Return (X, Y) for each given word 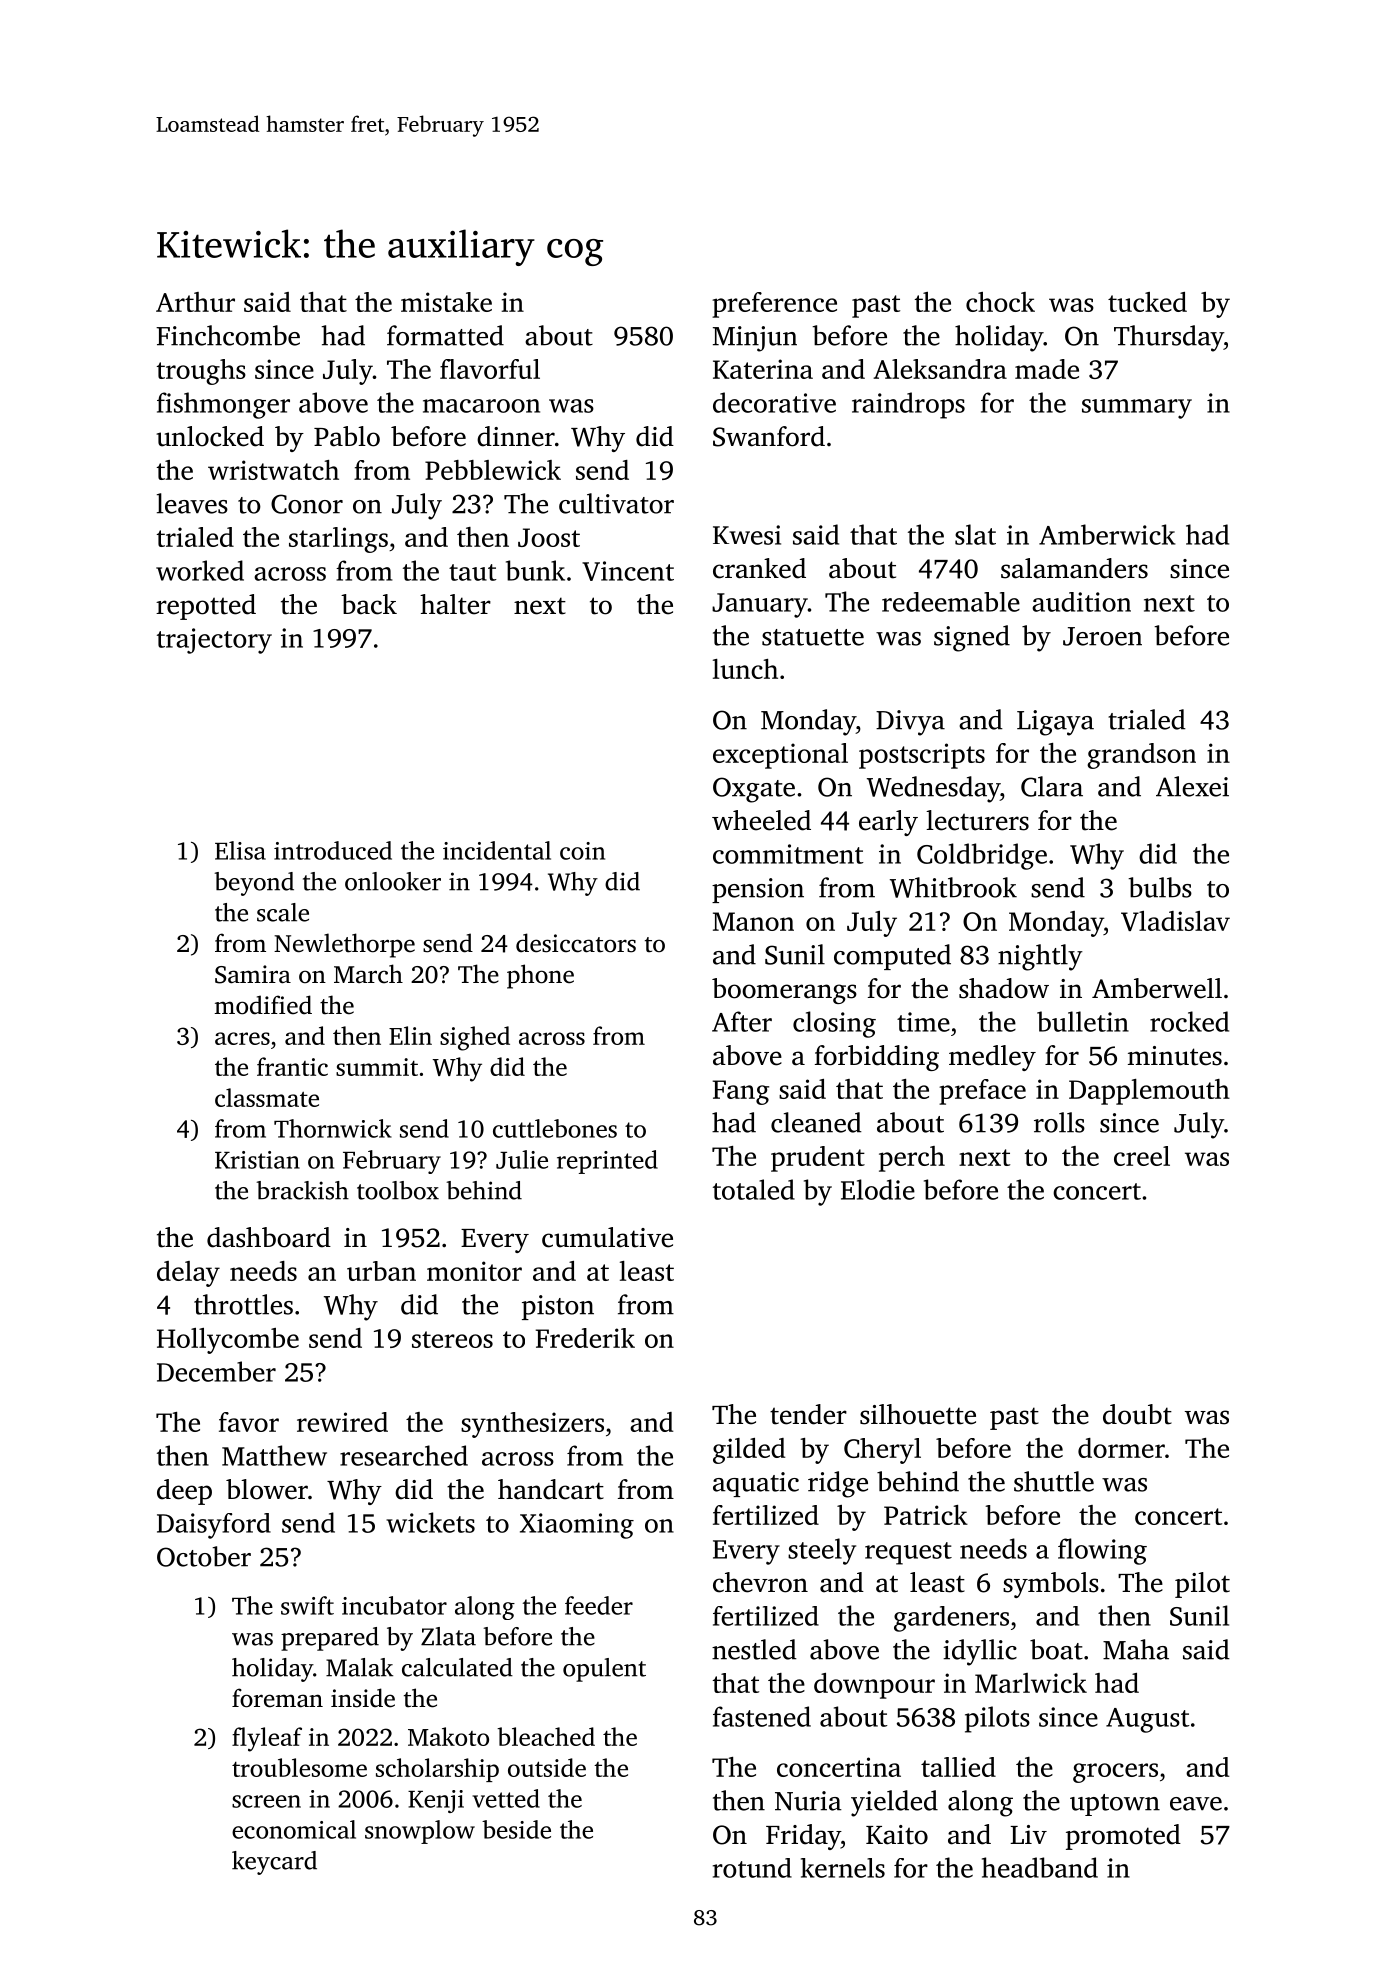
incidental (497, 850)
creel (1142, 1156)
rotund (752, 1868)
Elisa (240, 850)
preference (774, 305)
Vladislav (1175, 921)
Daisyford (214, 1526)
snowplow (420, 1832)
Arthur (195, 302)
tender (808, 1414)
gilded (749, 1451)
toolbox (398, 1190)
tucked (1147, 302)
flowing (1102, 1551)
